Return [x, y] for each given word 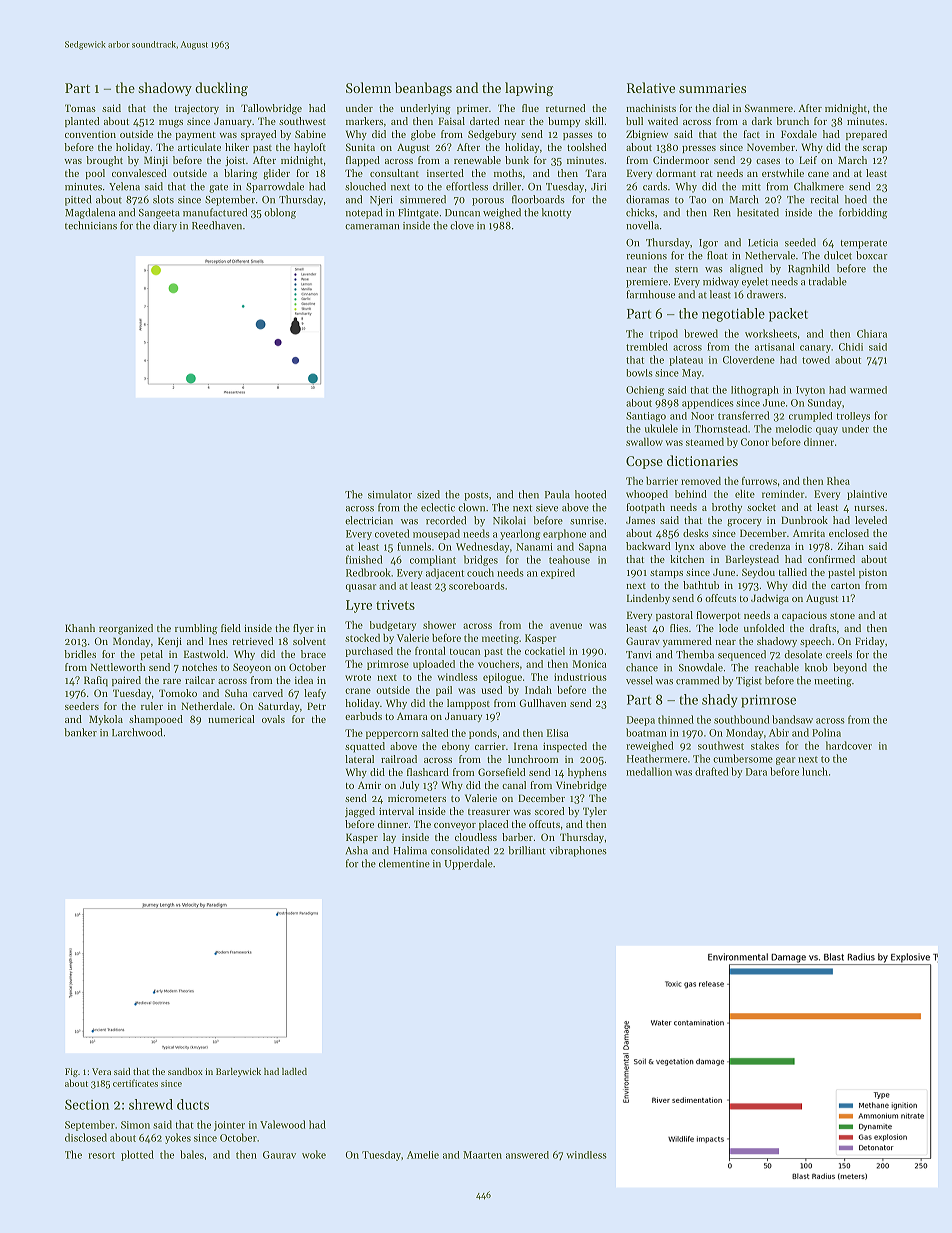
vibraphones [578, 851]
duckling [221, 89]
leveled [871, 520]
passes [578, 136]
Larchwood [137, 732]
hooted [590, 494]
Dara [756, 772]
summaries [712, 88]
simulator [390, 494]
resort [101, 1155]
